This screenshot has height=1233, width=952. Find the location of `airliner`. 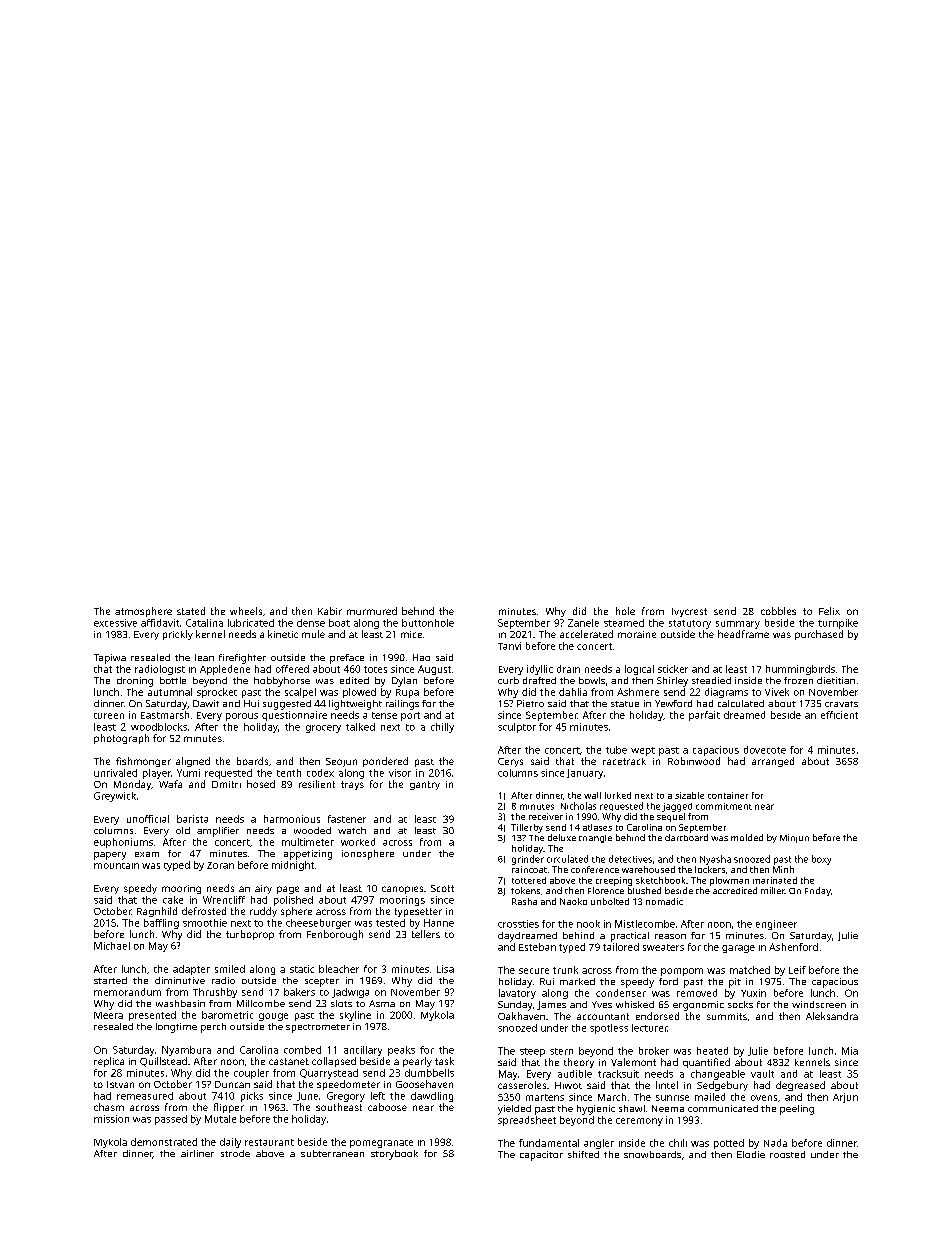

airliner is located at coordinates (197, 1153).
